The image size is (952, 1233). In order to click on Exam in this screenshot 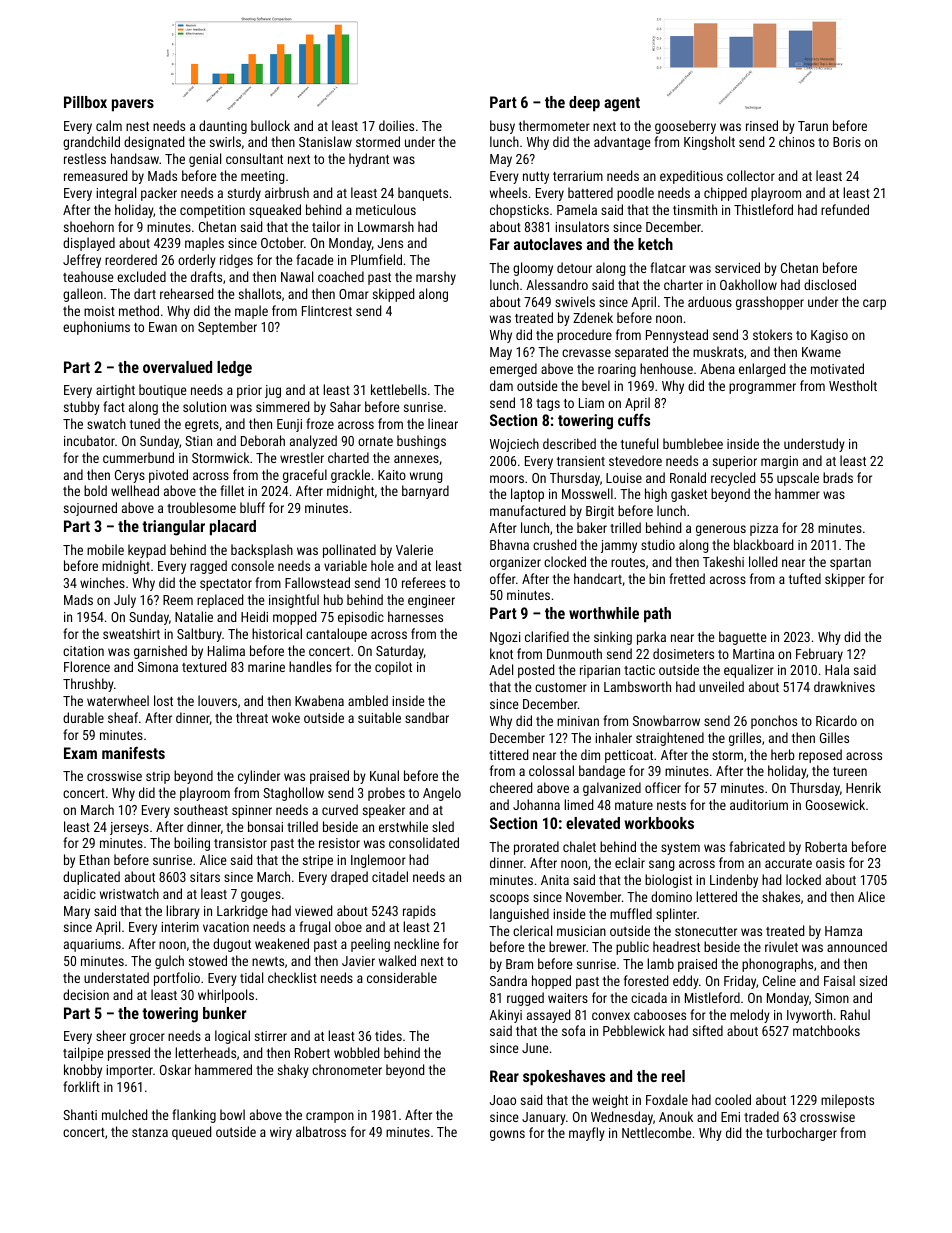, I will do `click(80, 753)`.
